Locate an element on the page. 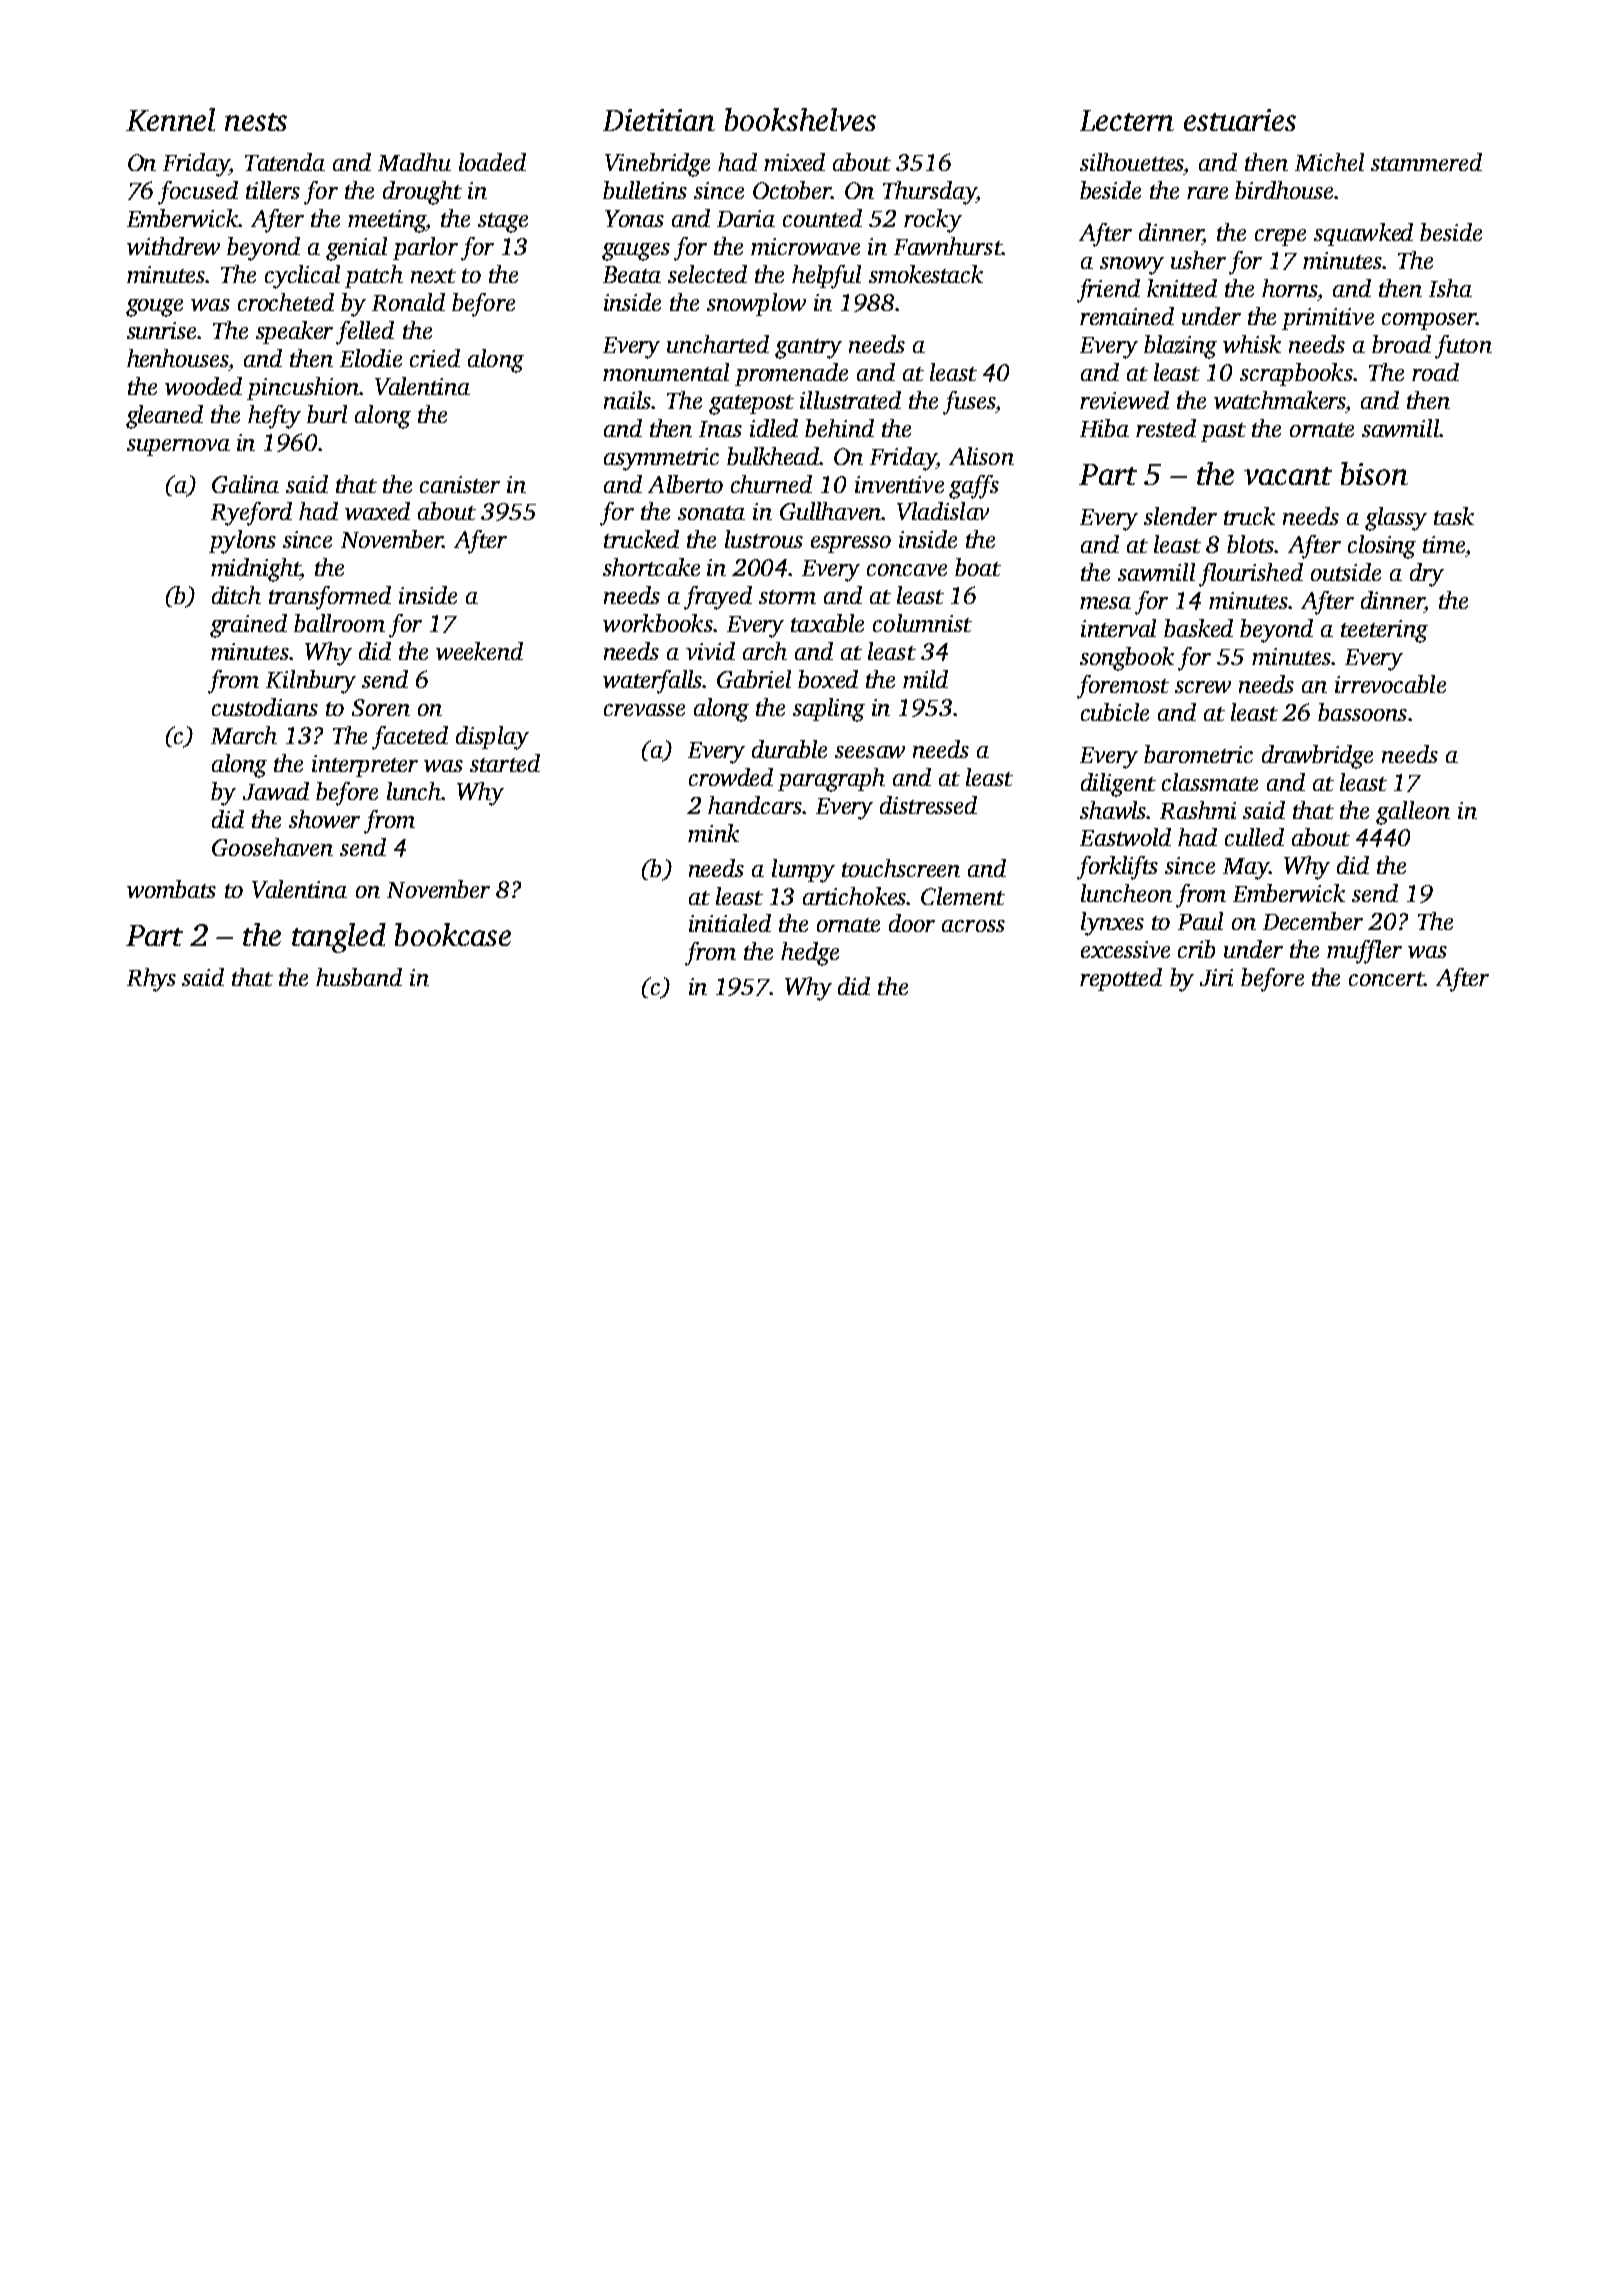 The width and height of the document is (1620, 2292). hedge is located at coordinates (810, 954).
